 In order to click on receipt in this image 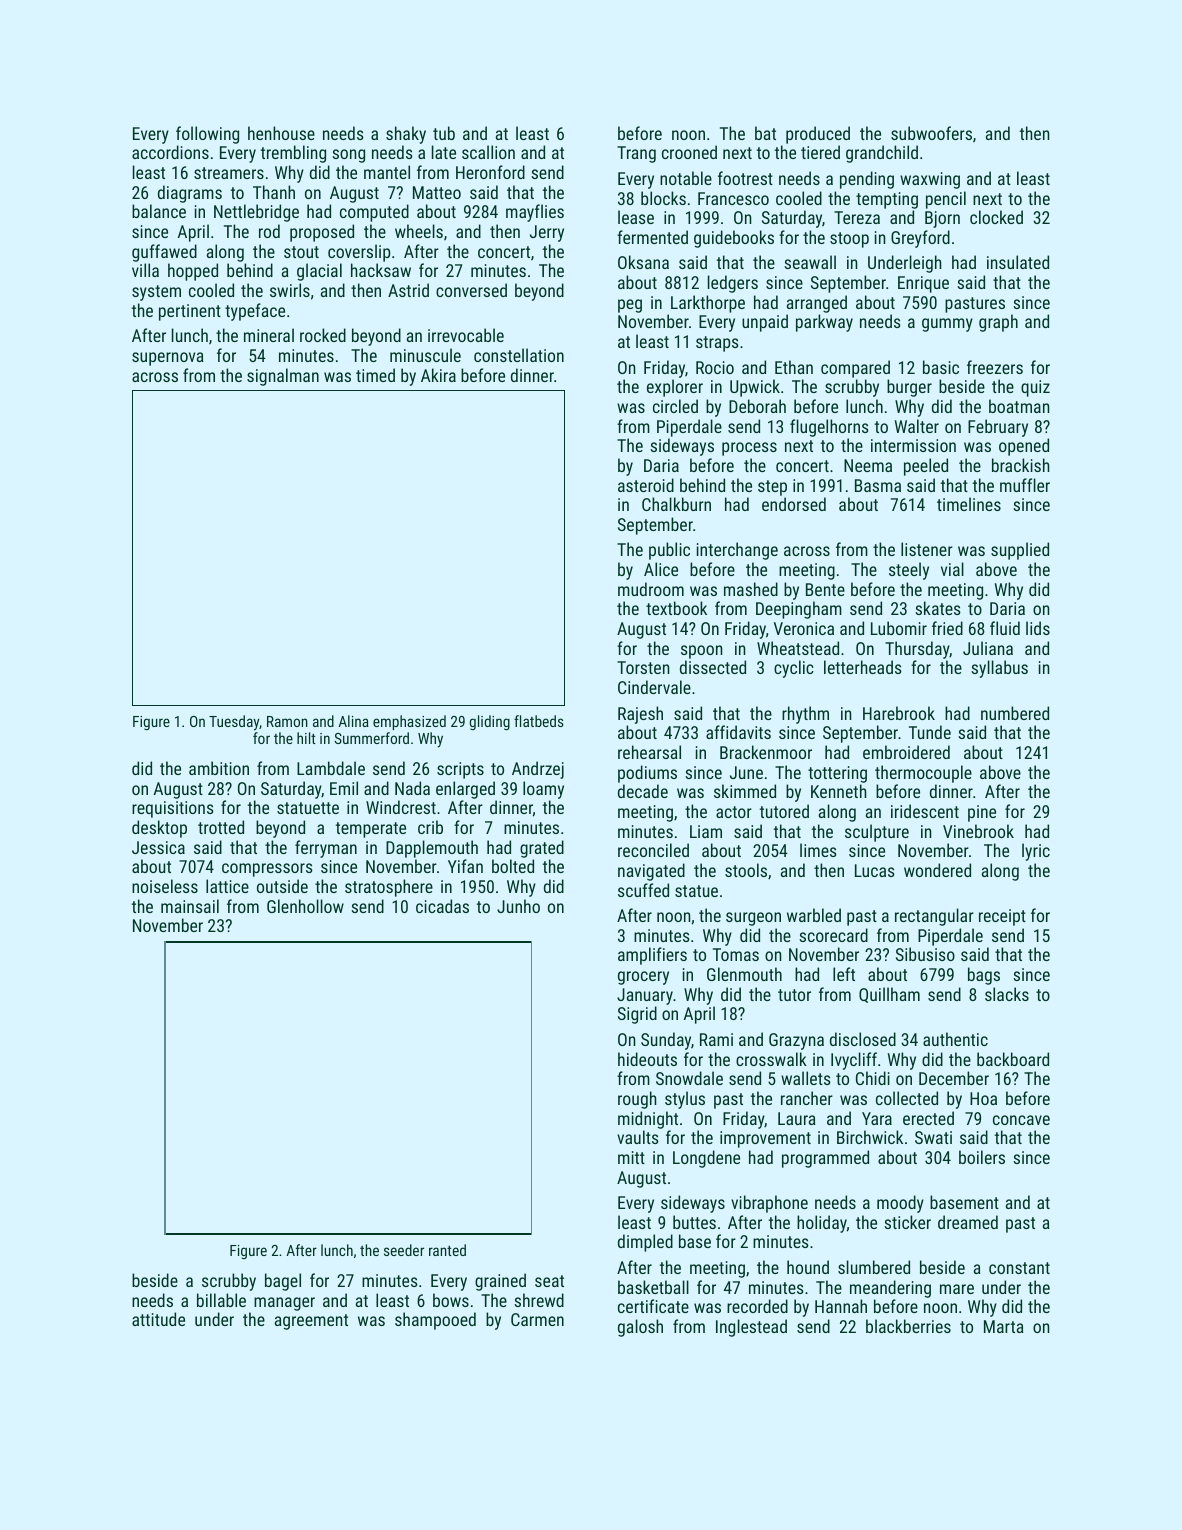, I will do `click(1002, 917)`.
